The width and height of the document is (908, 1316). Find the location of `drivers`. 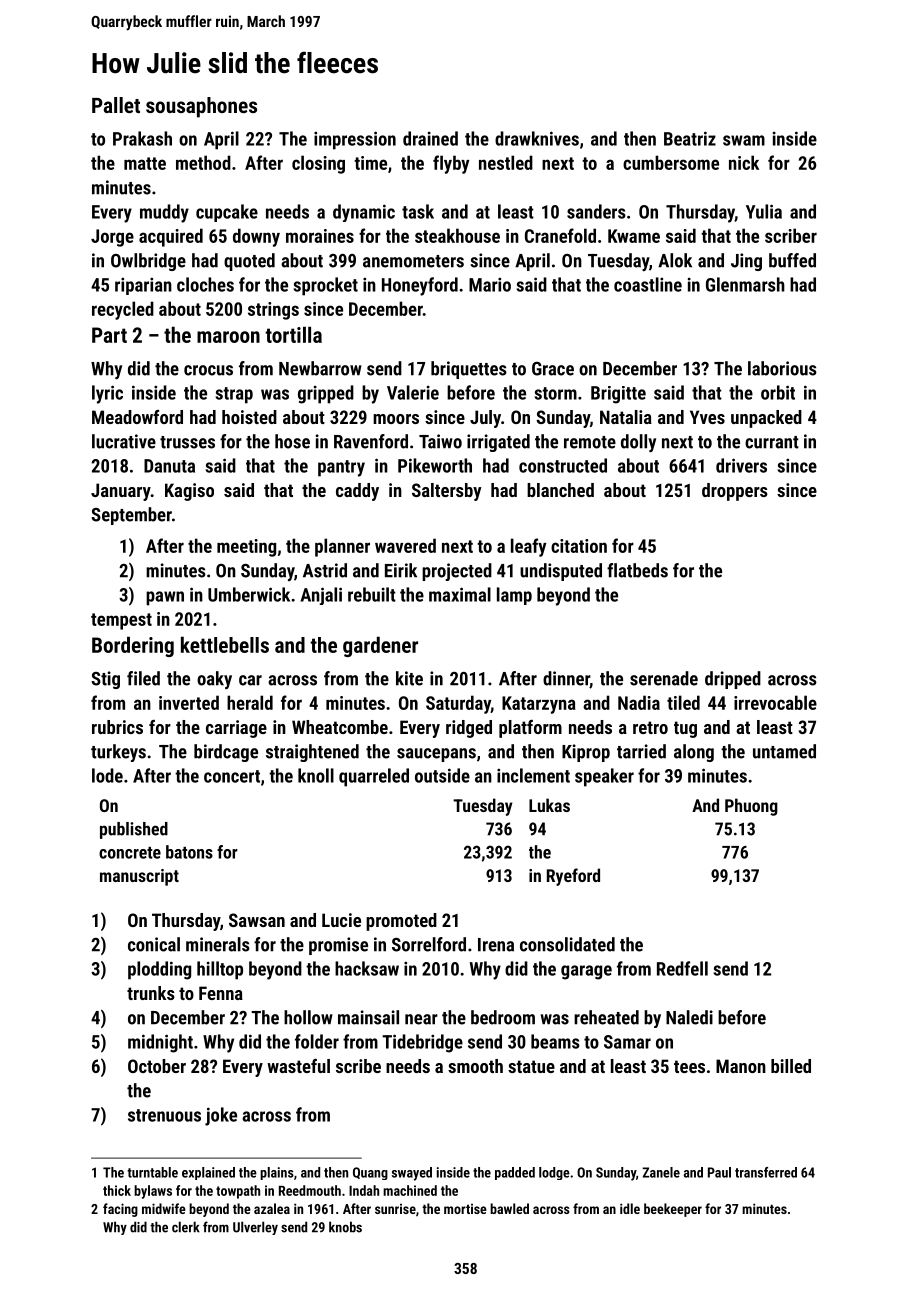

drivers is located at coordinates (741, 465).
